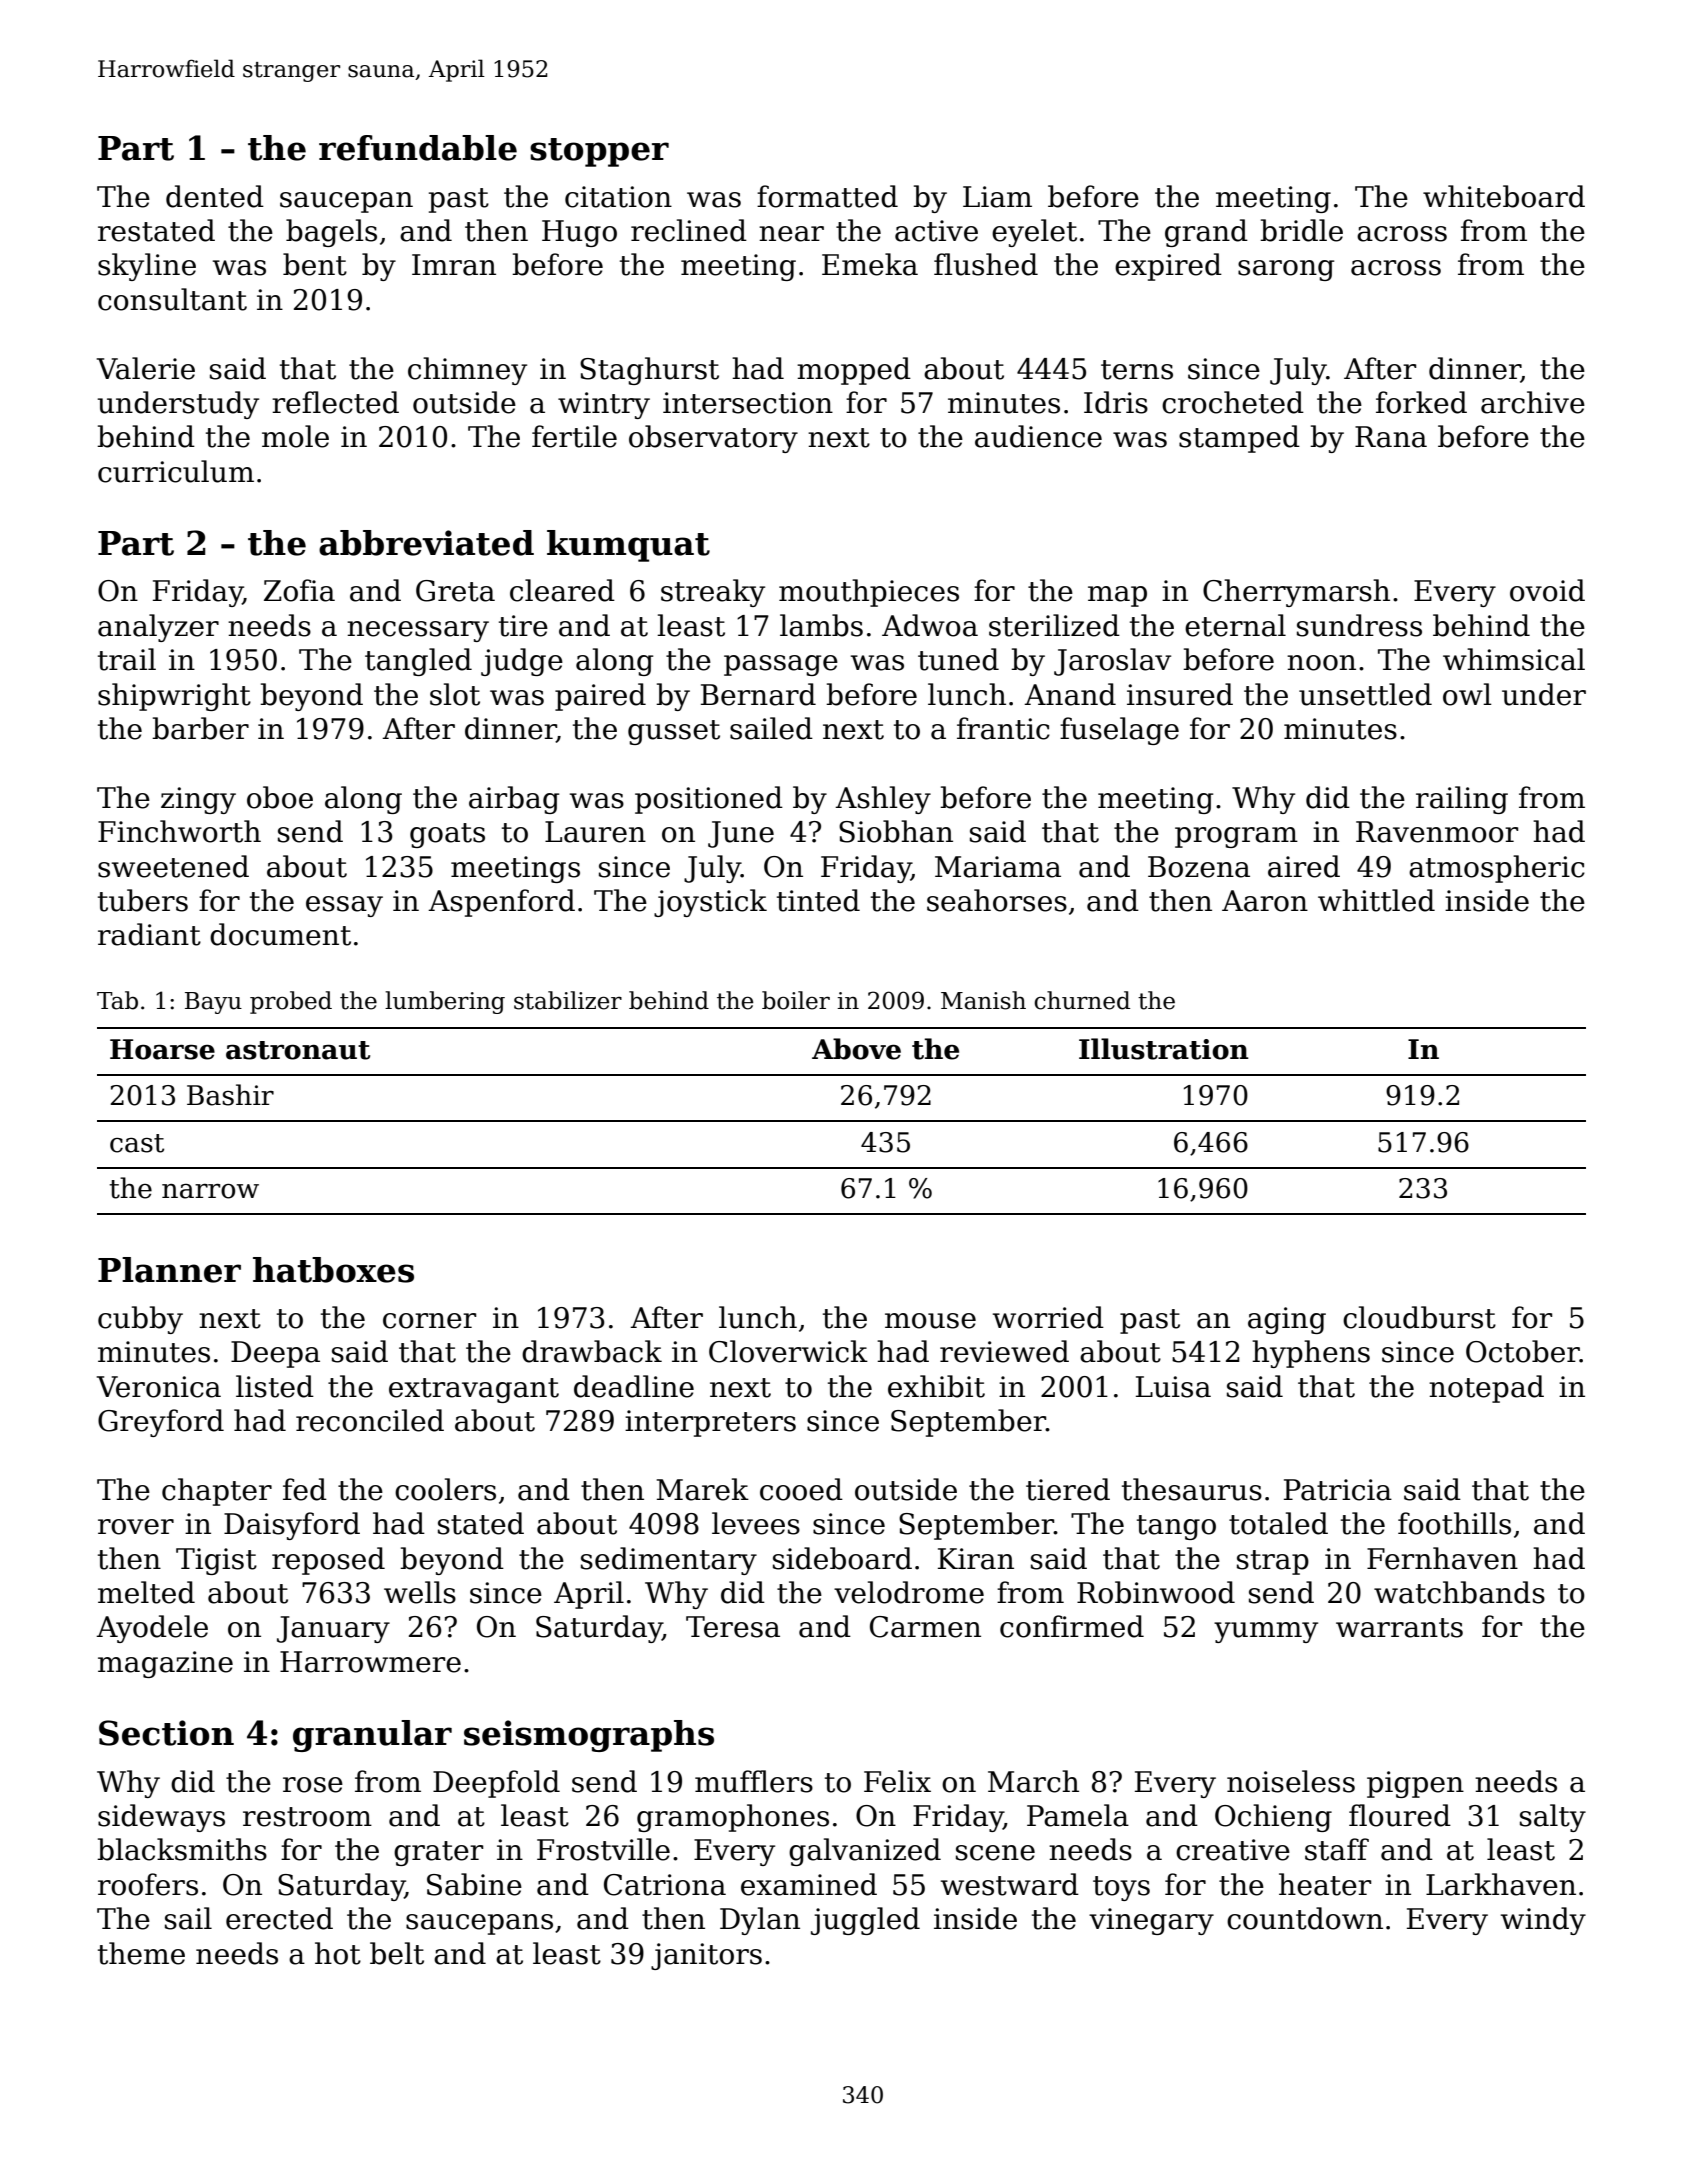 This screenshot has height=2178, width=1683. I want to click on essay, so click(344, 906).
